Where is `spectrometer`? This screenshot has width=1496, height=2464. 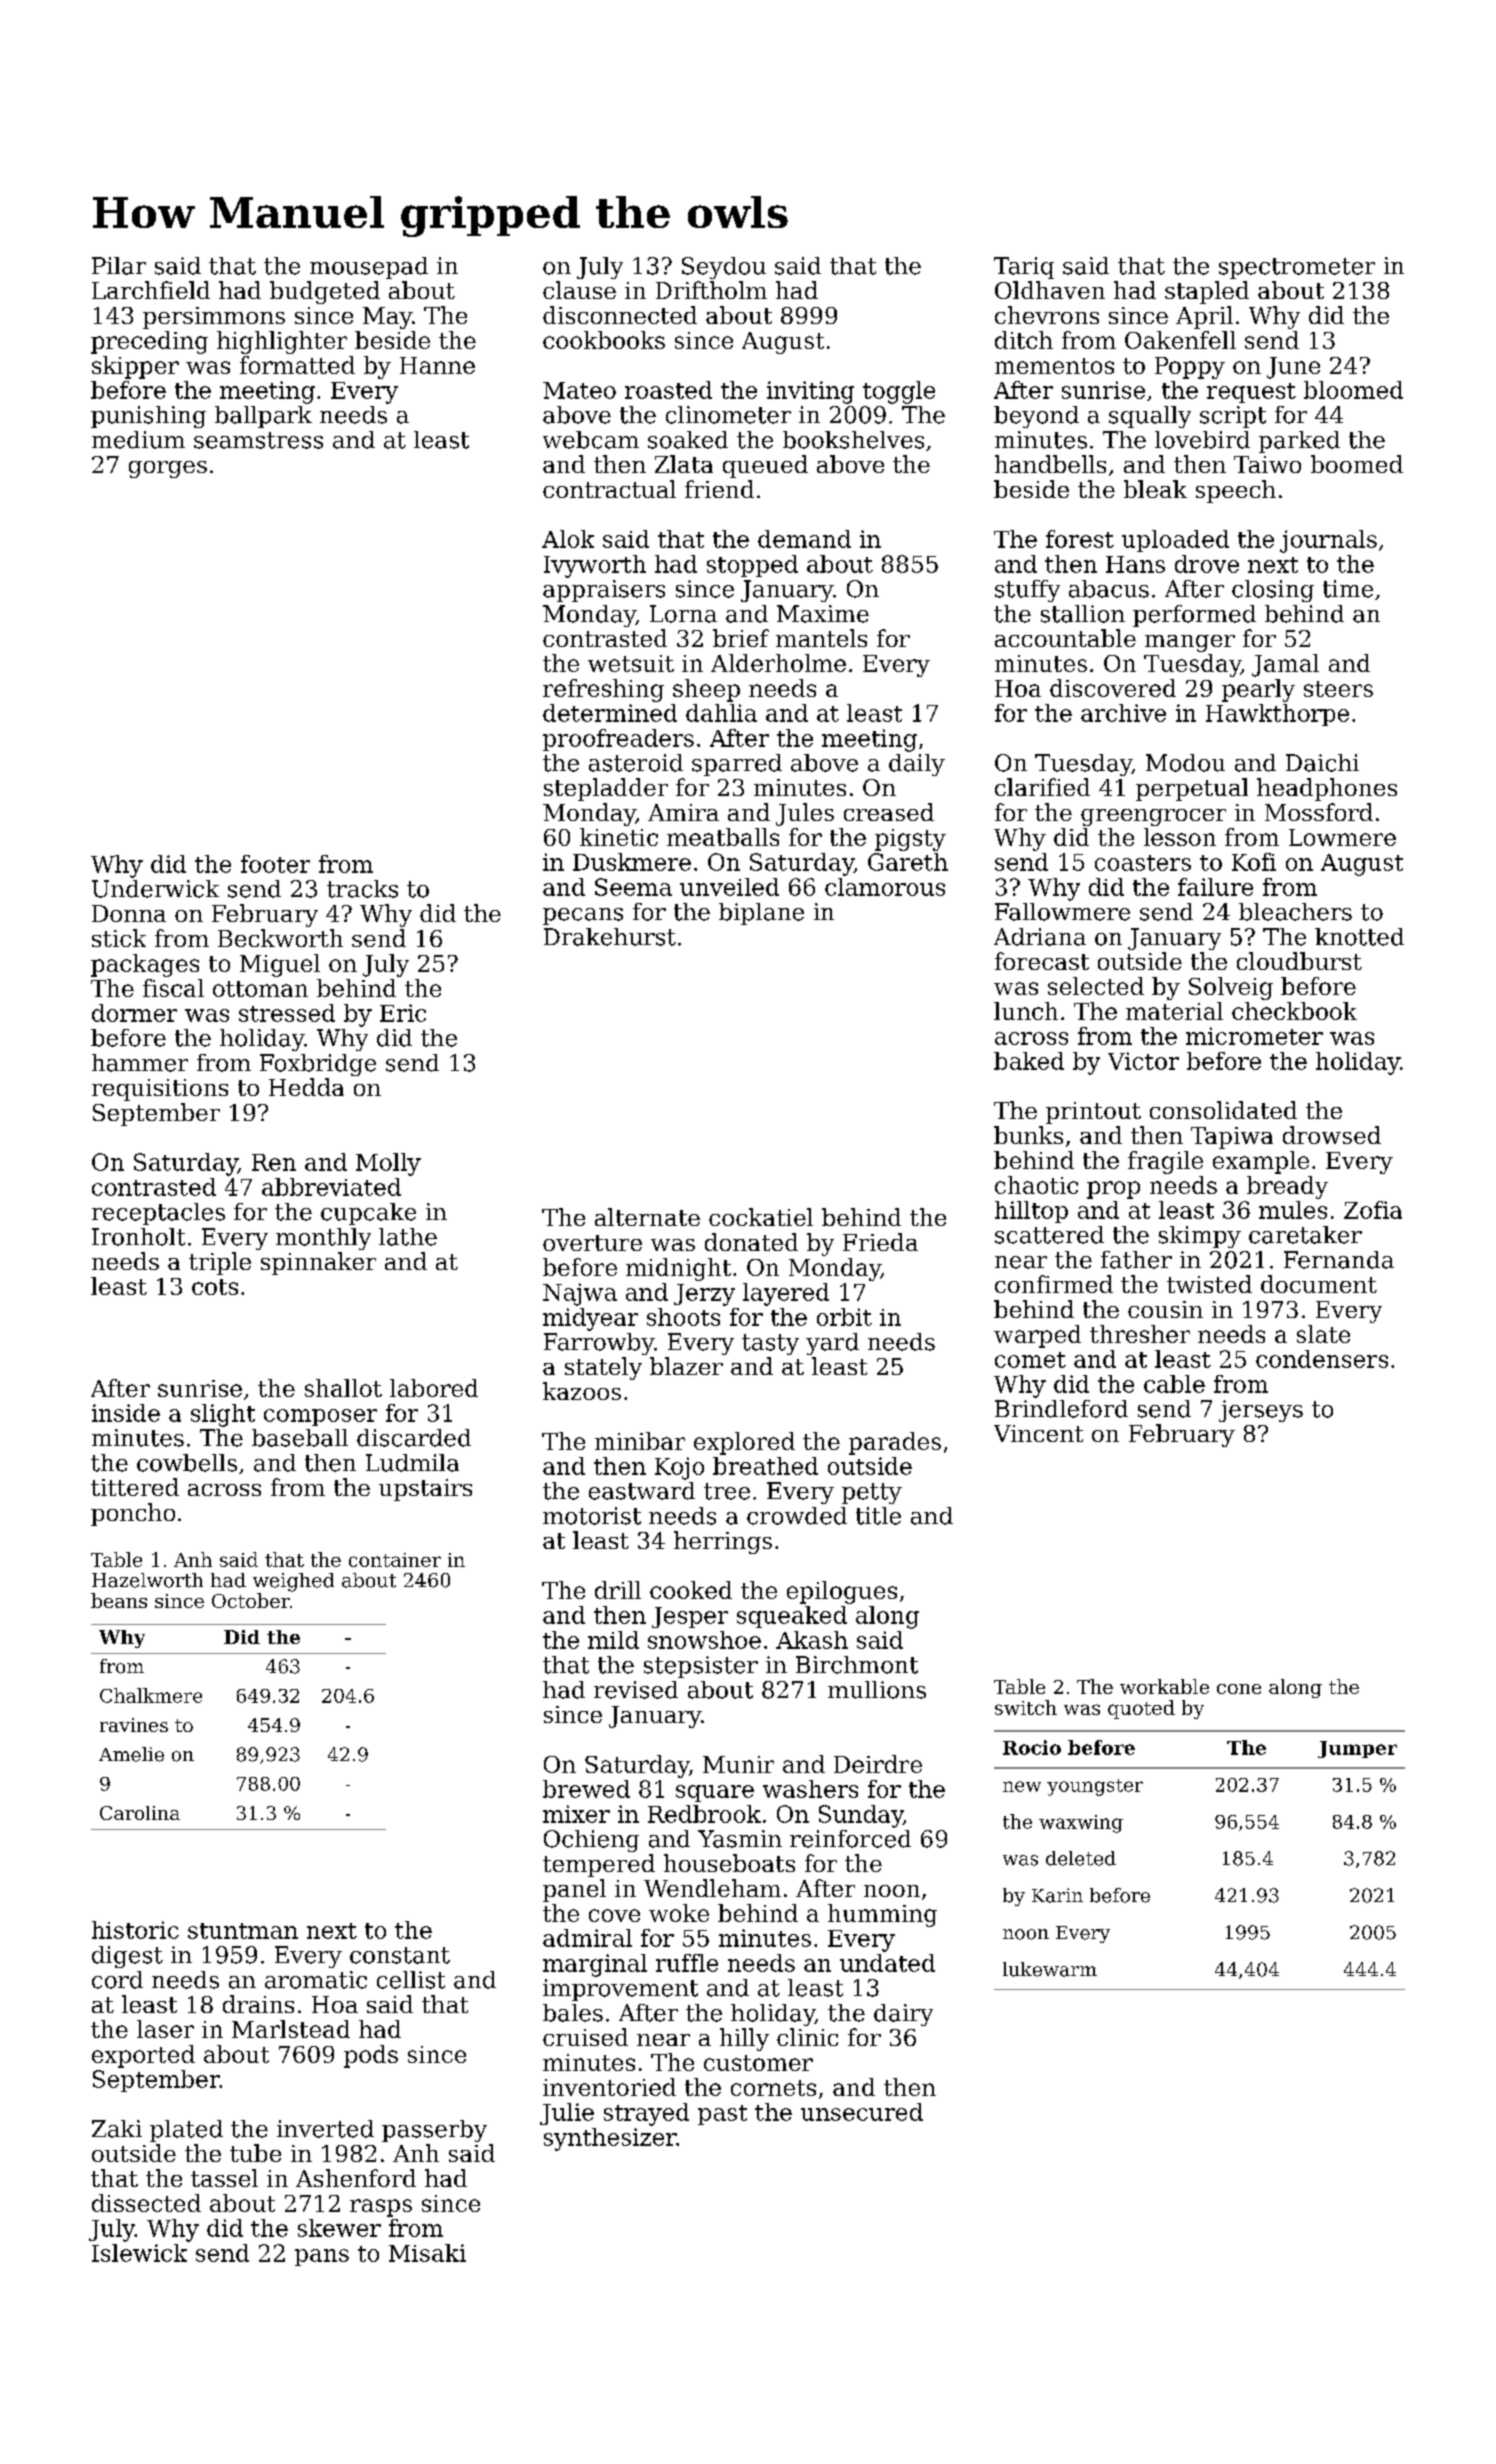 spectrometer is located at coordinates (1297, 268).
